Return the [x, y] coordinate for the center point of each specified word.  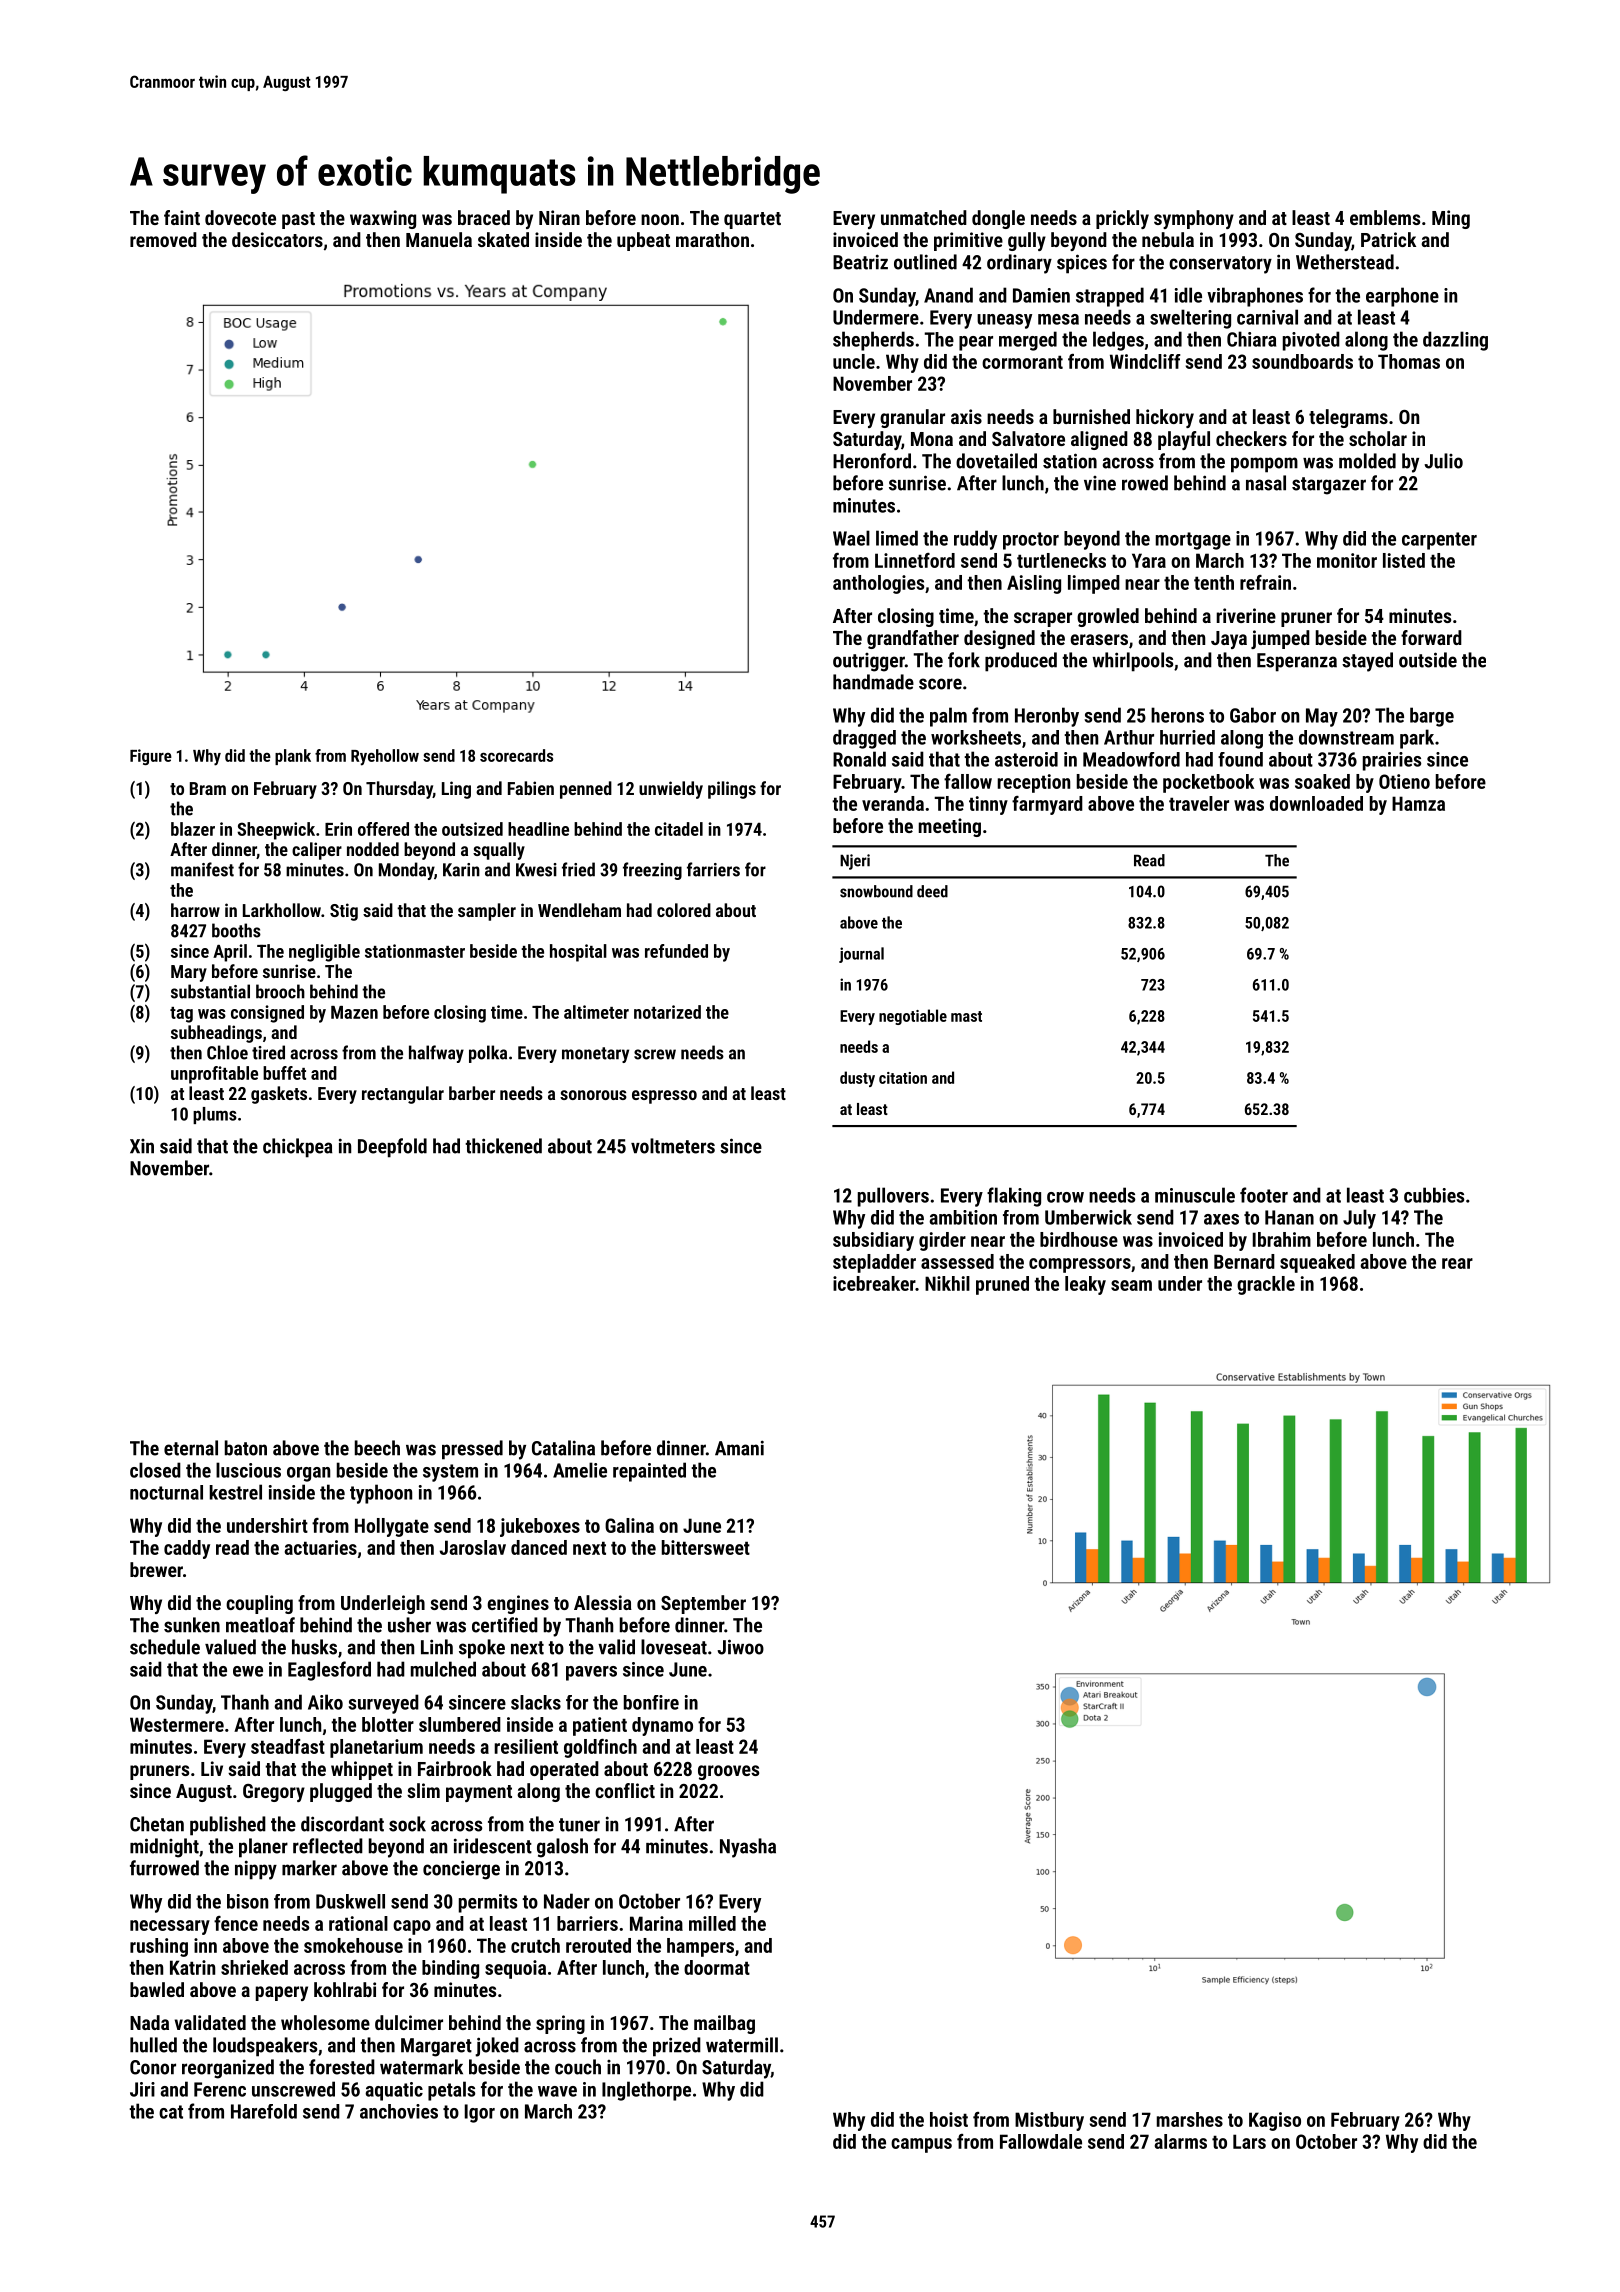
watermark [421, 2067]
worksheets [976, 737]
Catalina [563, 1448]
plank [293, 757]
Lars [1249, 2141]
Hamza [1418, 803]
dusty [857, 1079]
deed [932, 891]
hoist [949, 2119]
